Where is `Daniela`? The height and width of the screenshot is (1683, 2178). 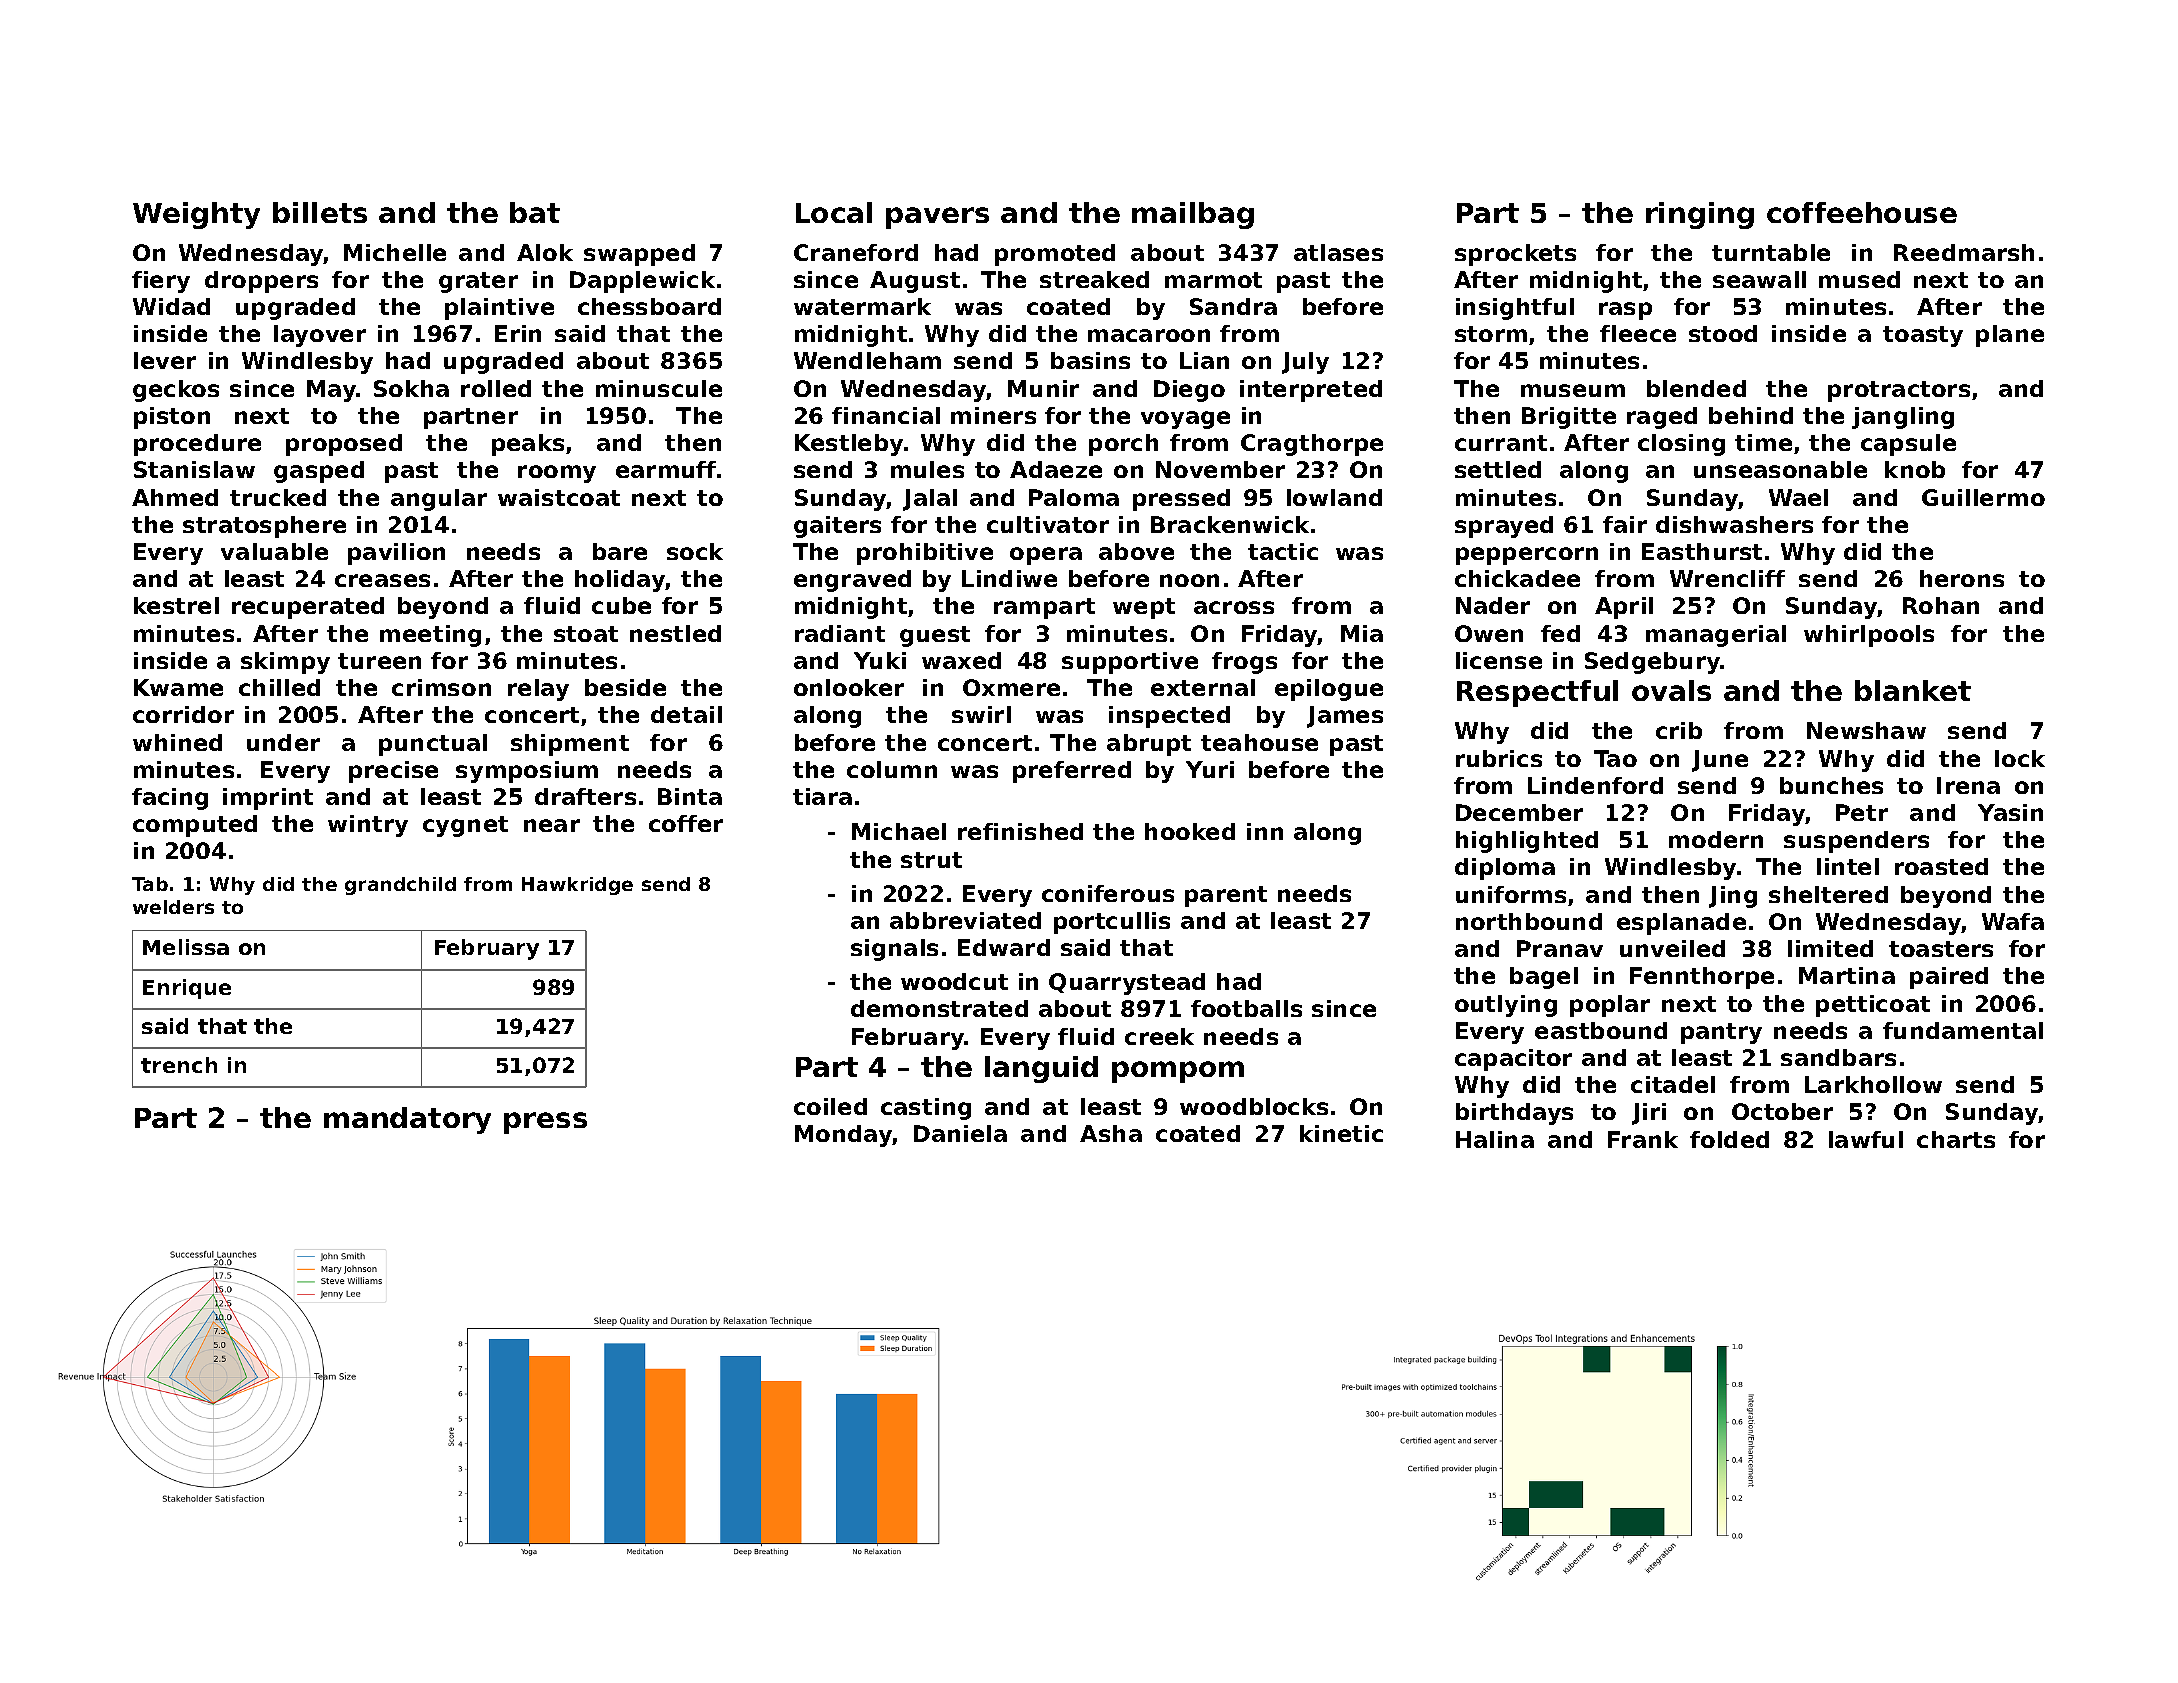 Daniela is located at coordinates (960, 1133).
